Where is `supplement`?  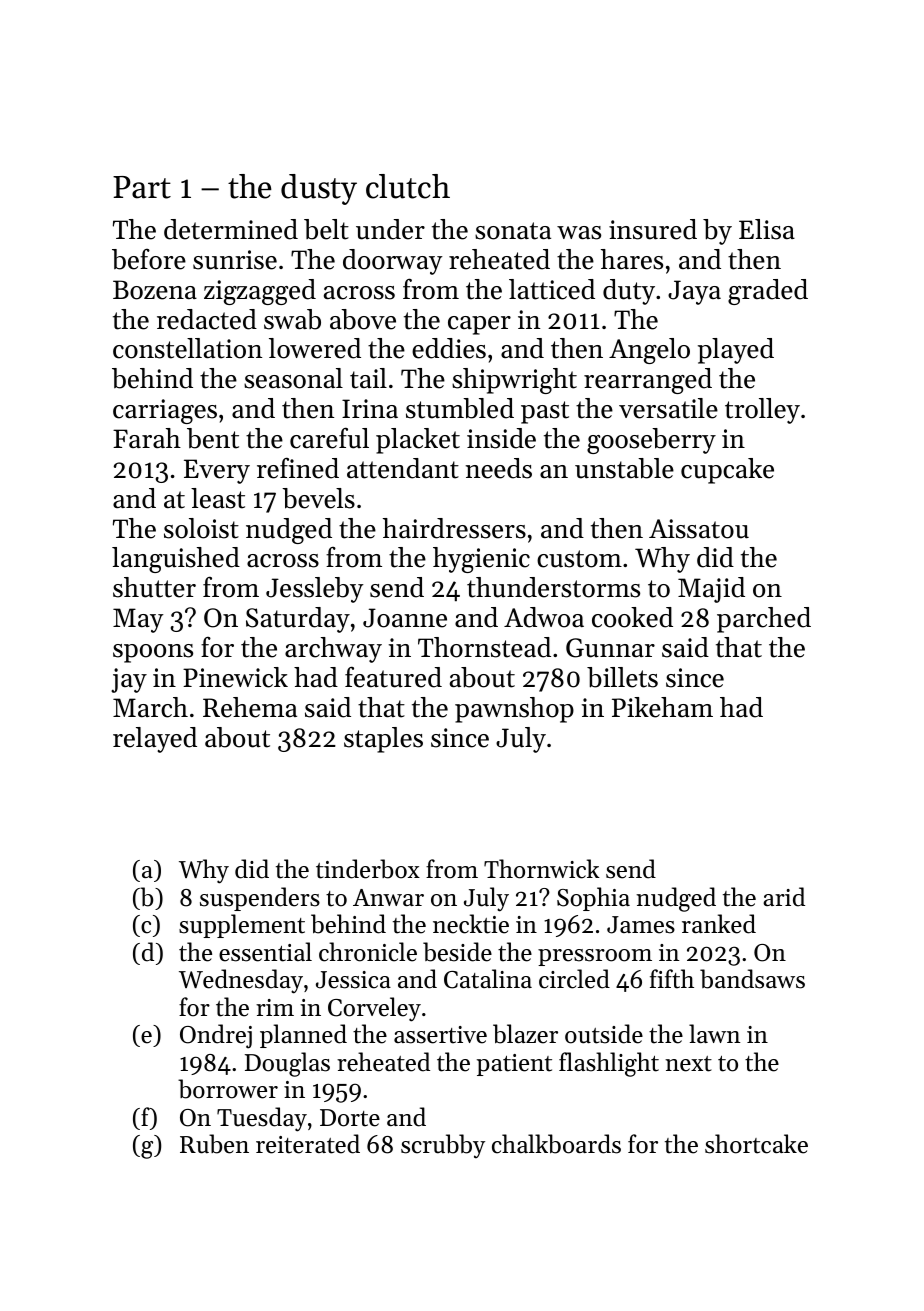 supplement is located at coordinates (242, 926).
